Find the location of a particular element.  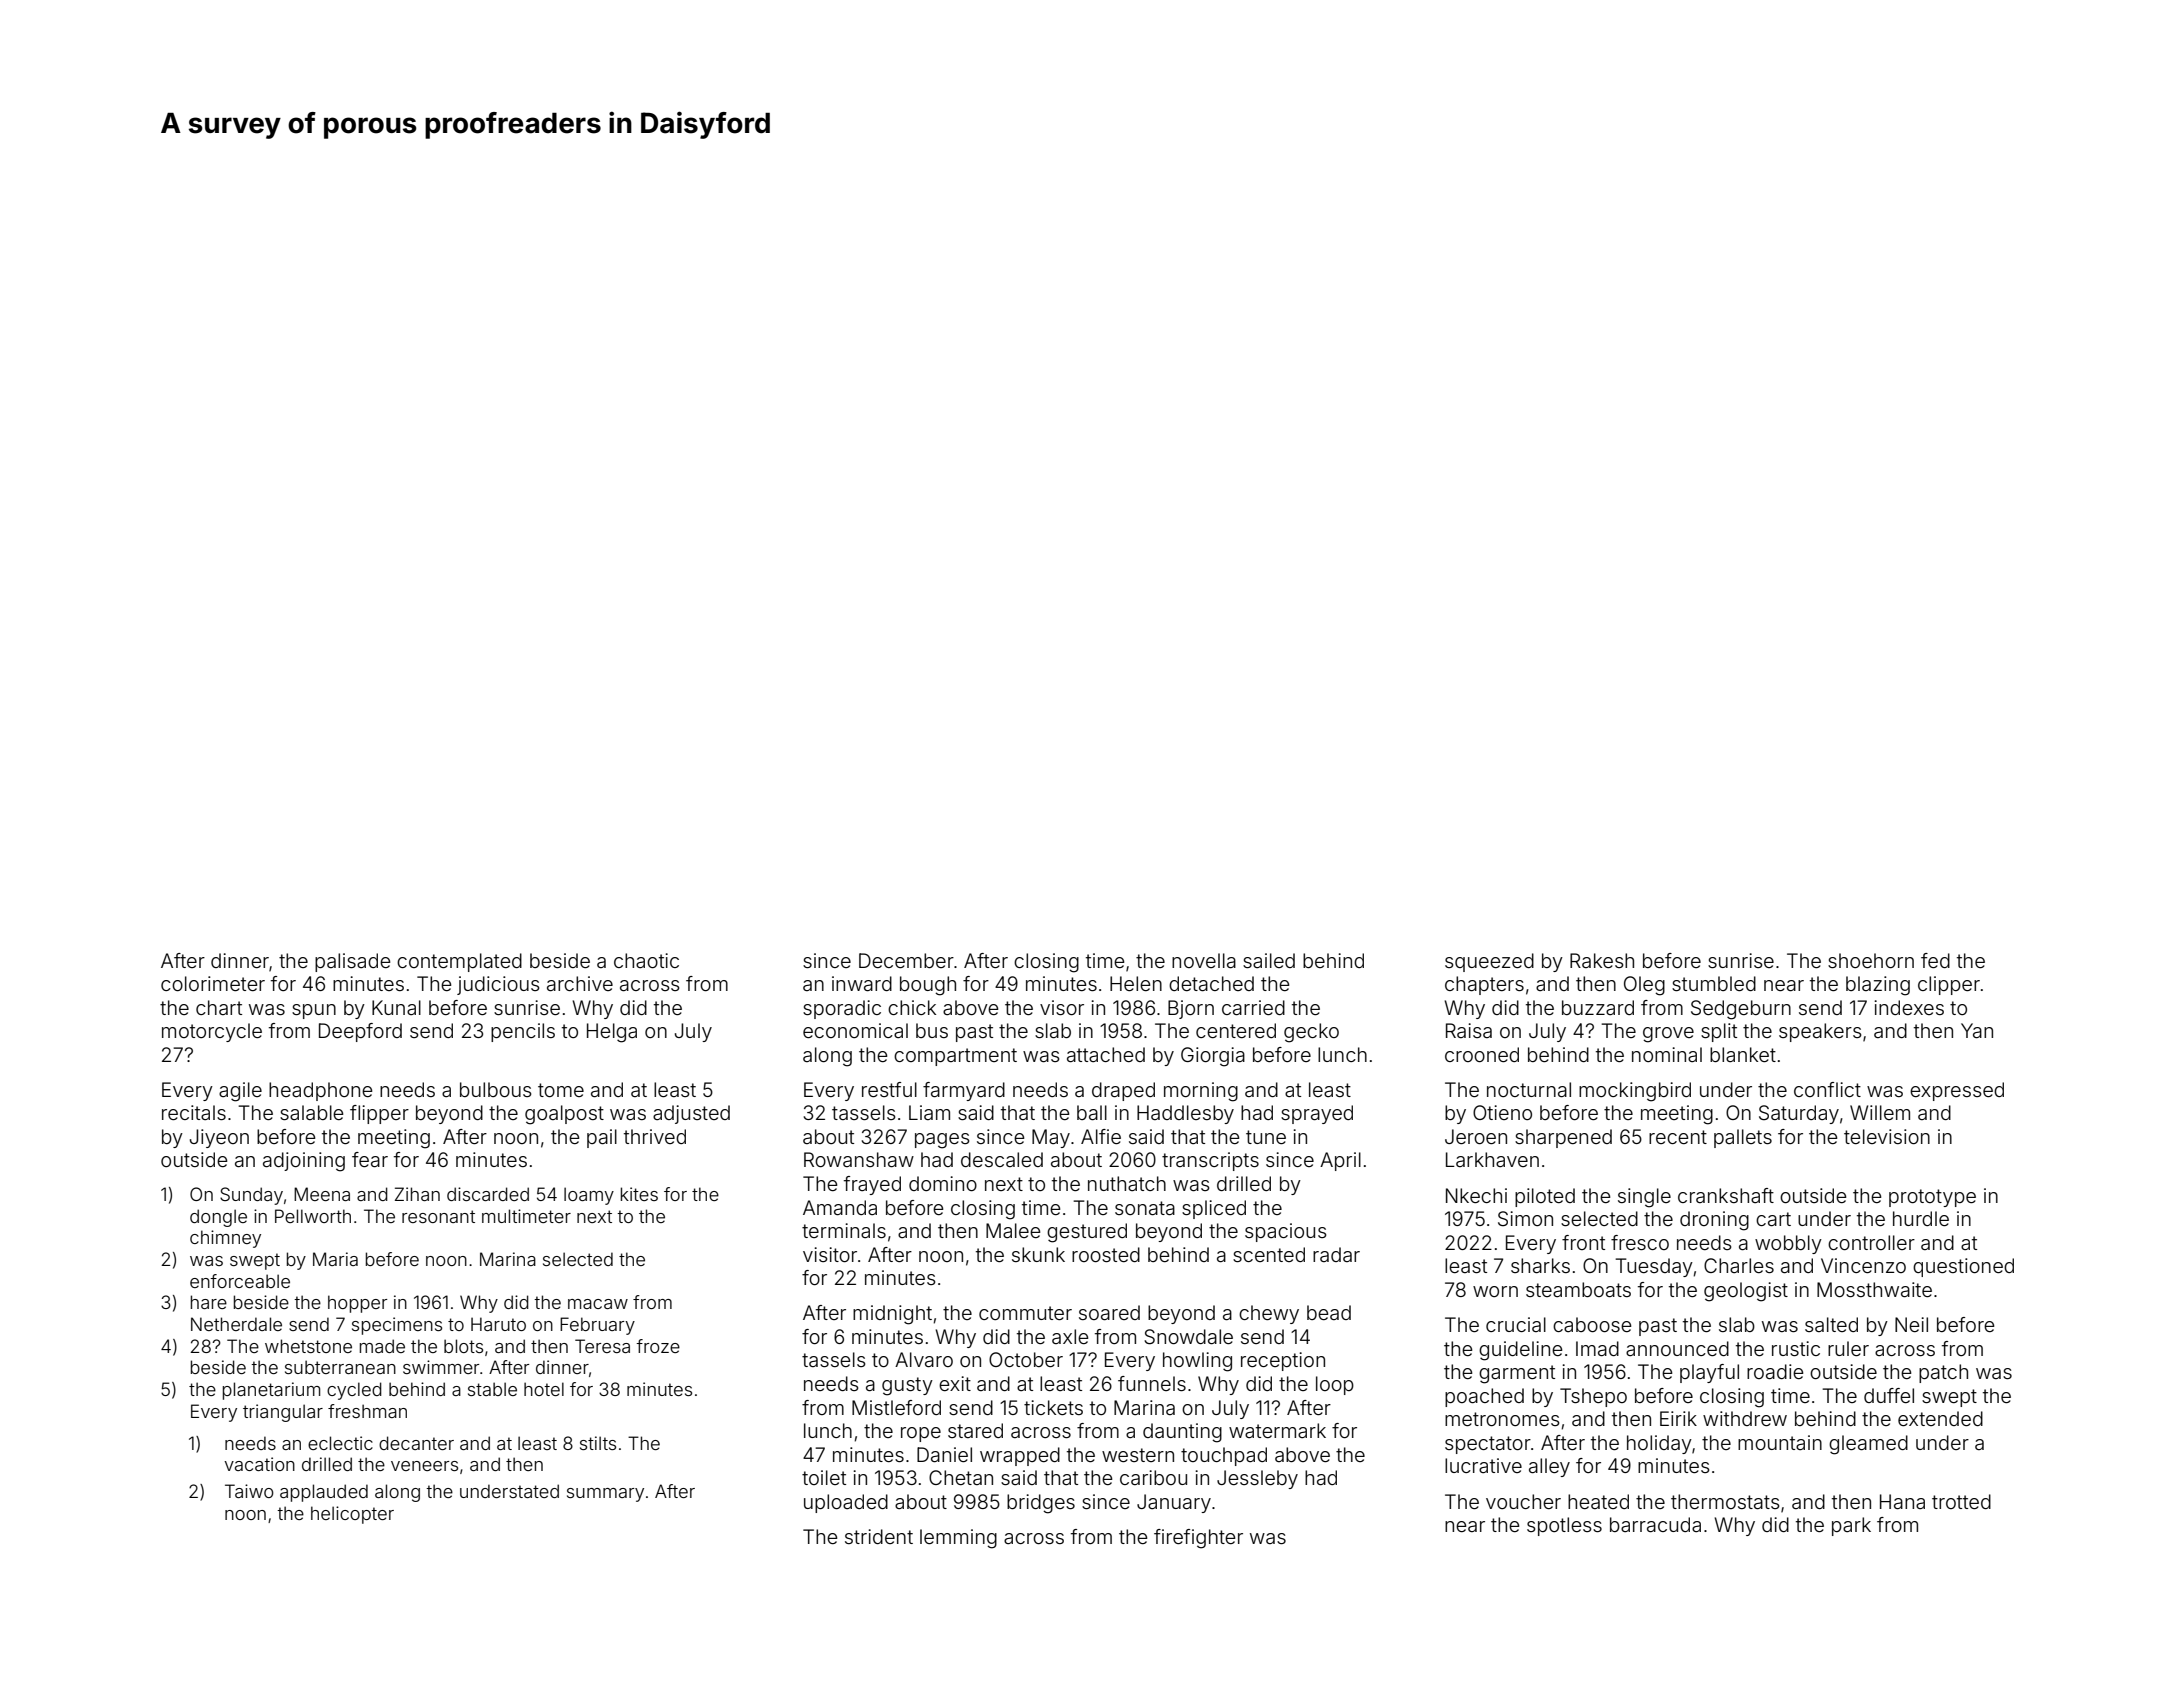

Vincenzo is located at coordinates (1863, 1265).
